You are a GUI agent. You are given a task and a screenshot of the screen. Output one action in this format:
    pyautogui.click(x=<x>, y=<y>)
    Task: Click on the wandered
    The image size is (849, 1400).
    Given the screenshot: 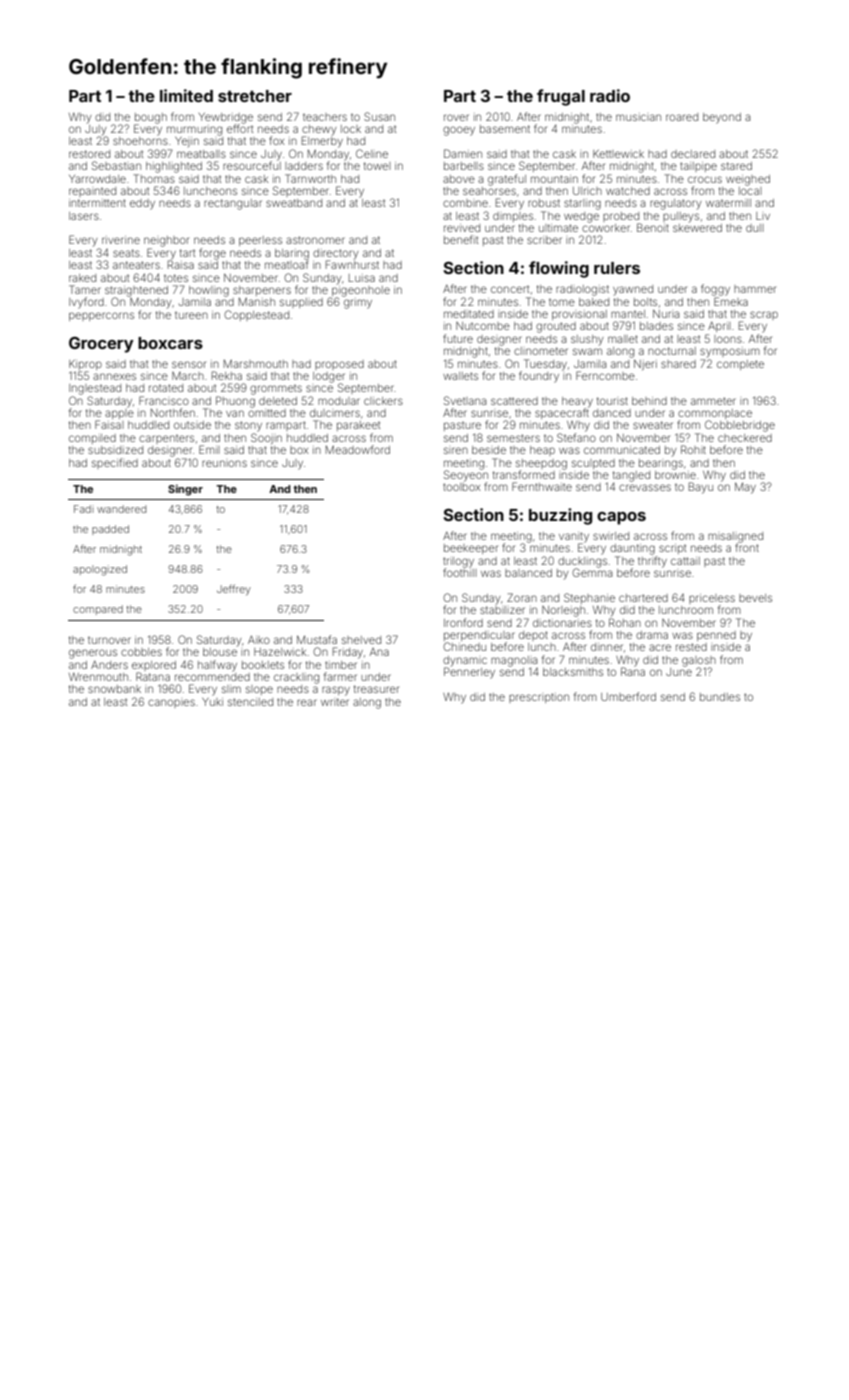 What is the action you would take?
    pyautogui.click(x=121, y=509)
